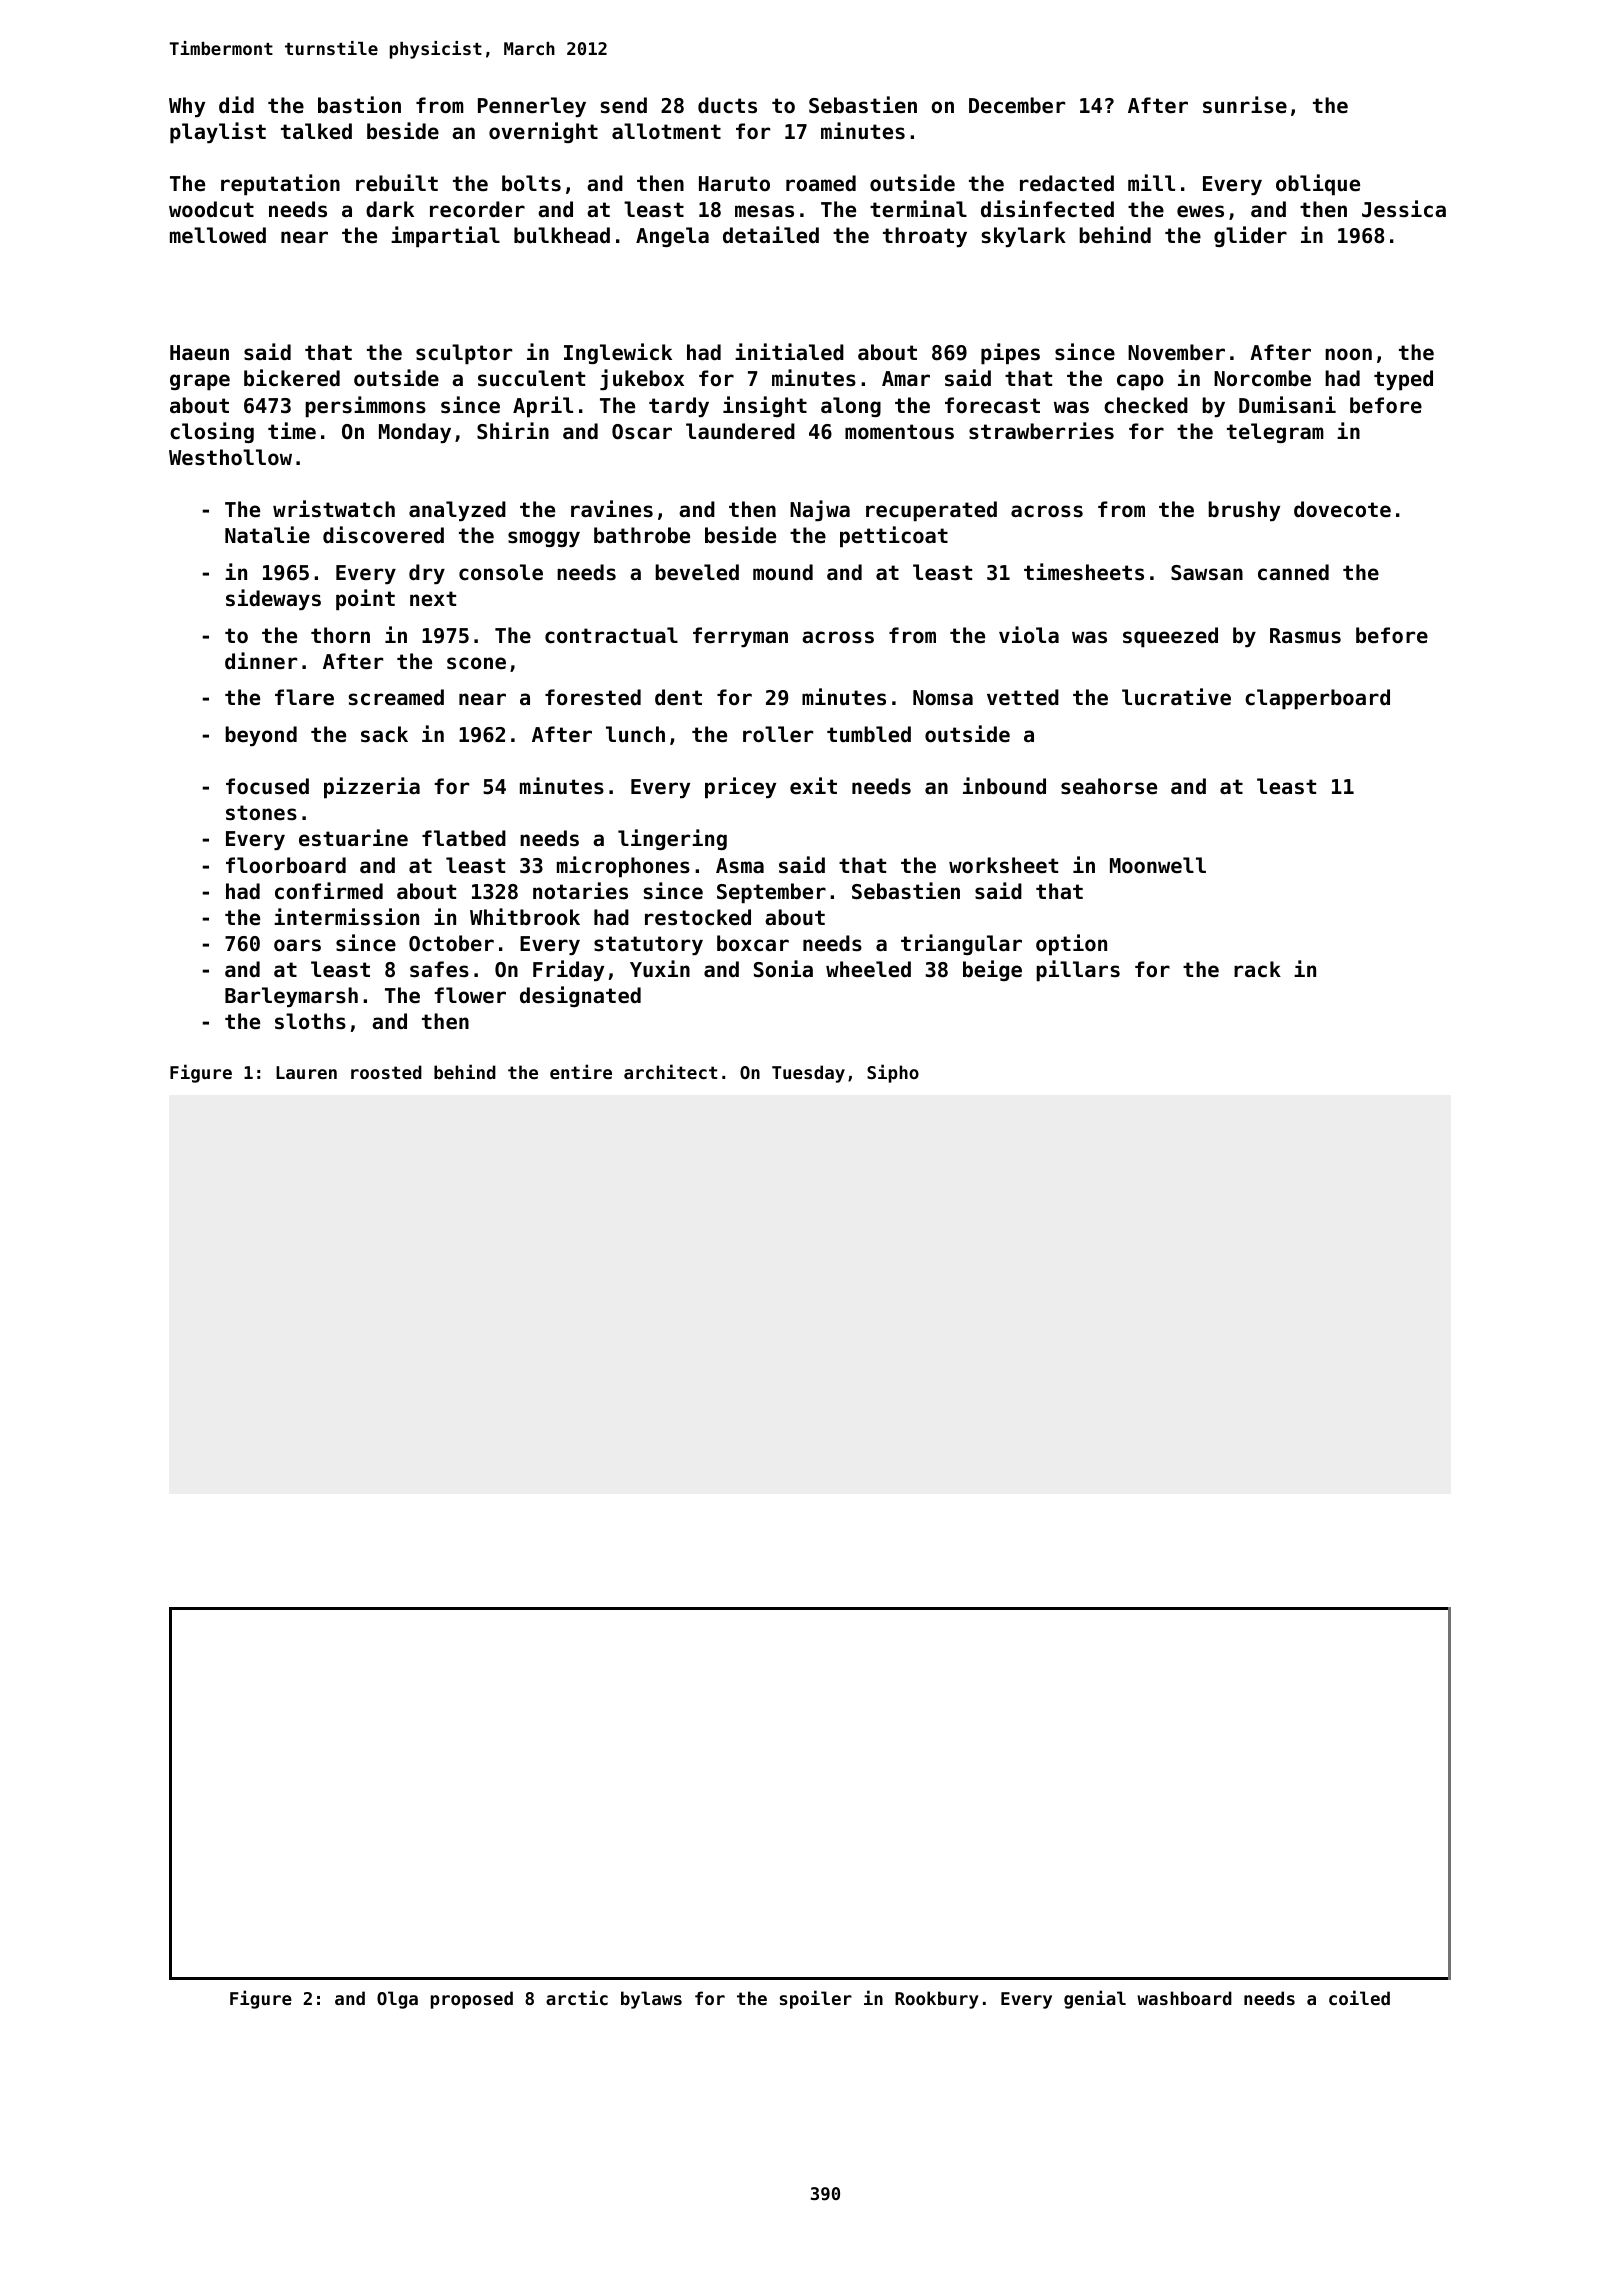  I want to click on impartial, so click(445, 237).
